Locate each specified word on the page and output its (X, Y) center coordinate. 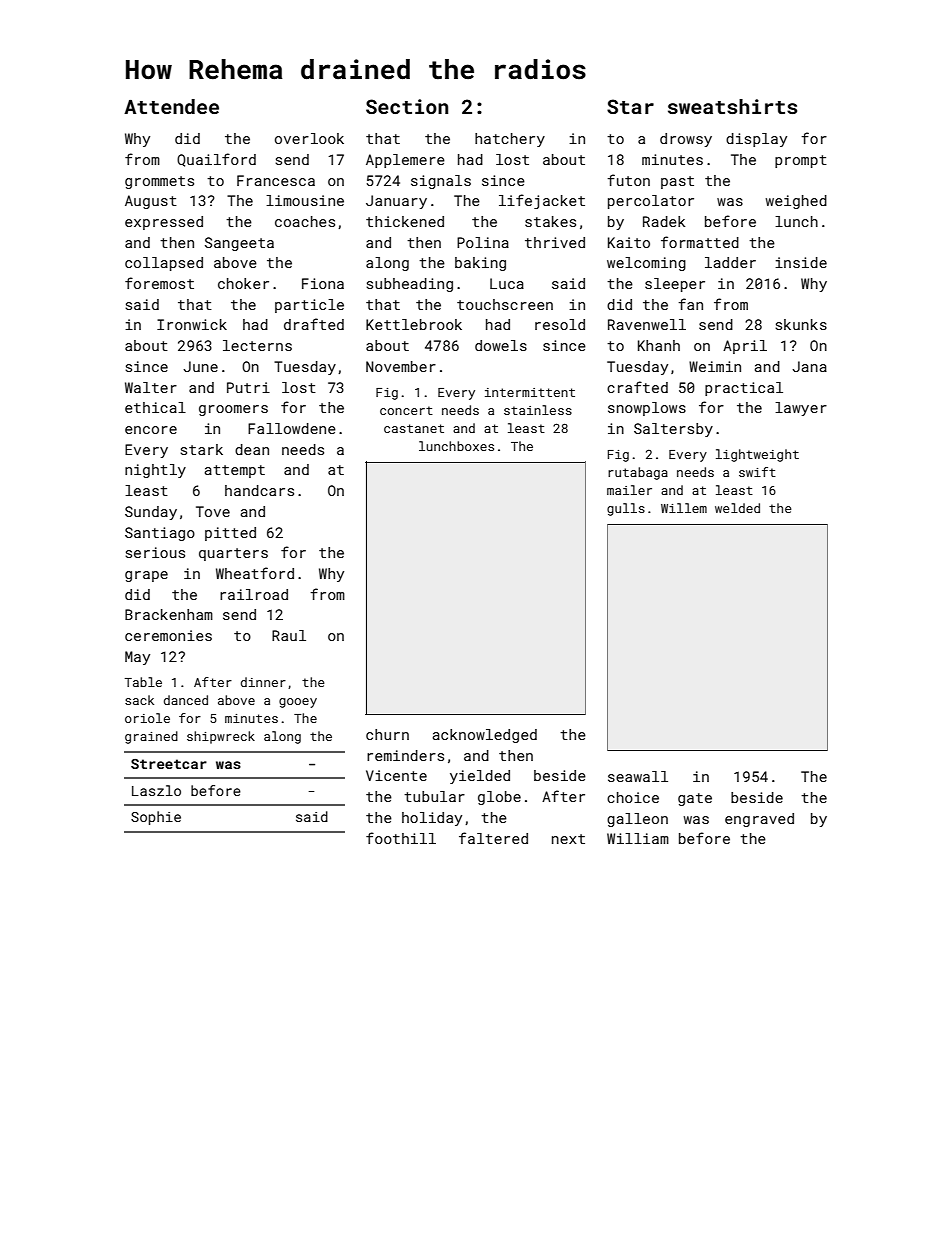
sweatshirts (732, 106)
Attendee (171, 106)
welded (737, 508)
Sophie (156, 818)
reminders (405, 755)
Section (407, 106)
